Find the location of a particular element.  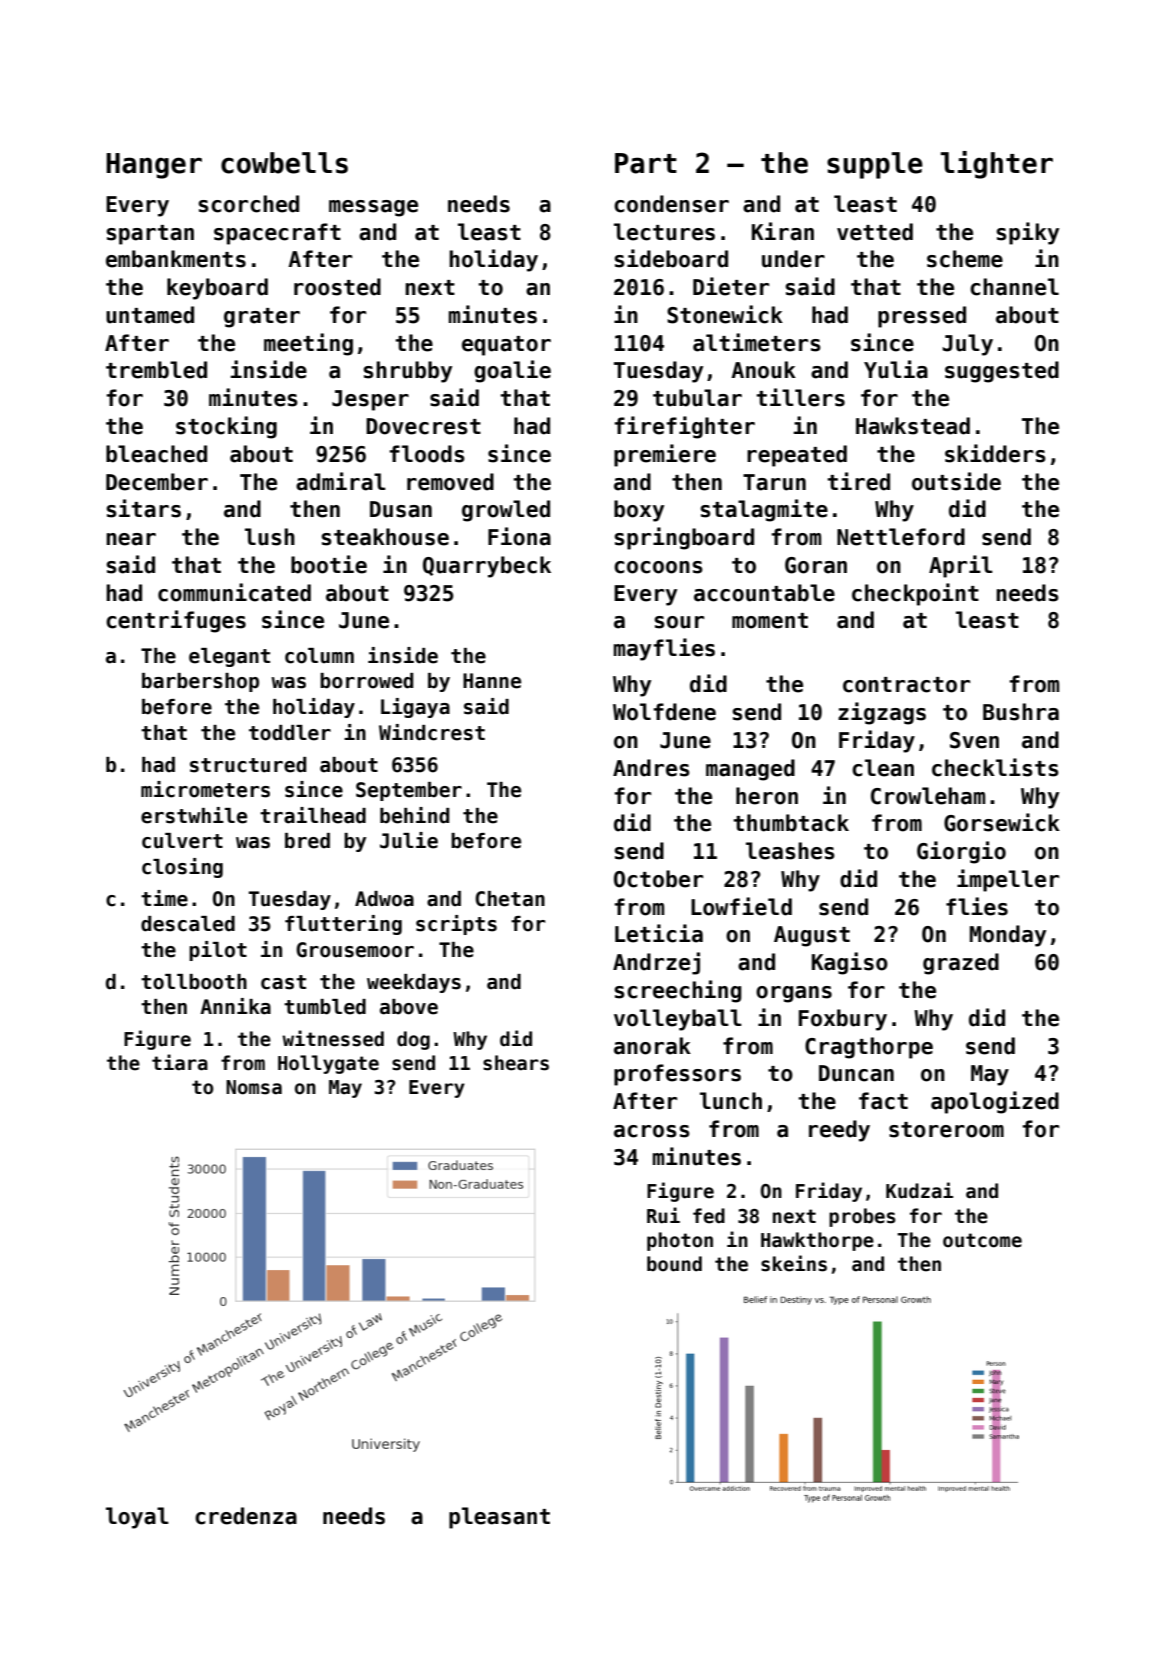

pilot is located at coordinates (218, 951).
